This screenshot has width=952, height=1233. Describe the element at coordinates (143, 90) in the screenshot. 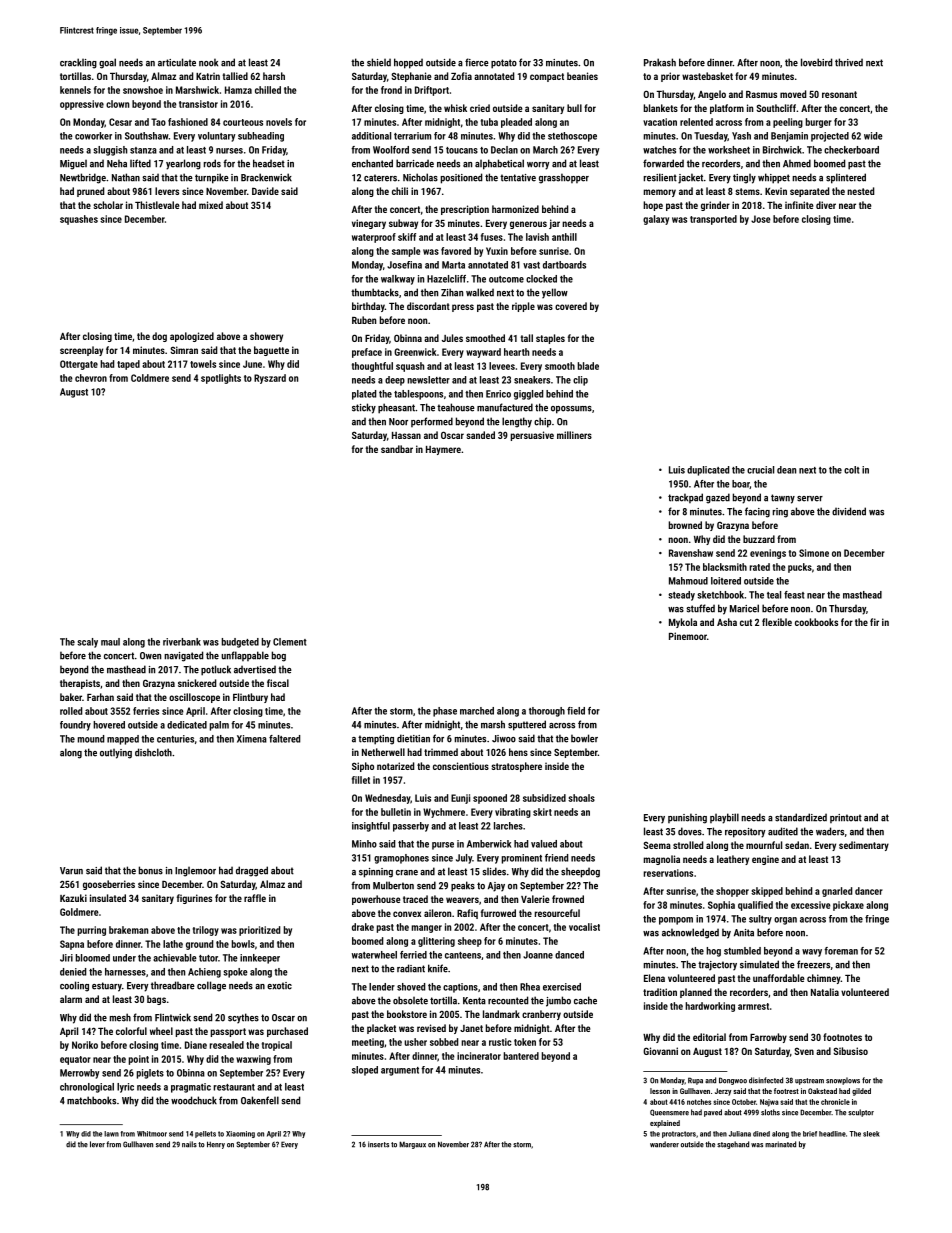

I see `snowshoe` at that location.
